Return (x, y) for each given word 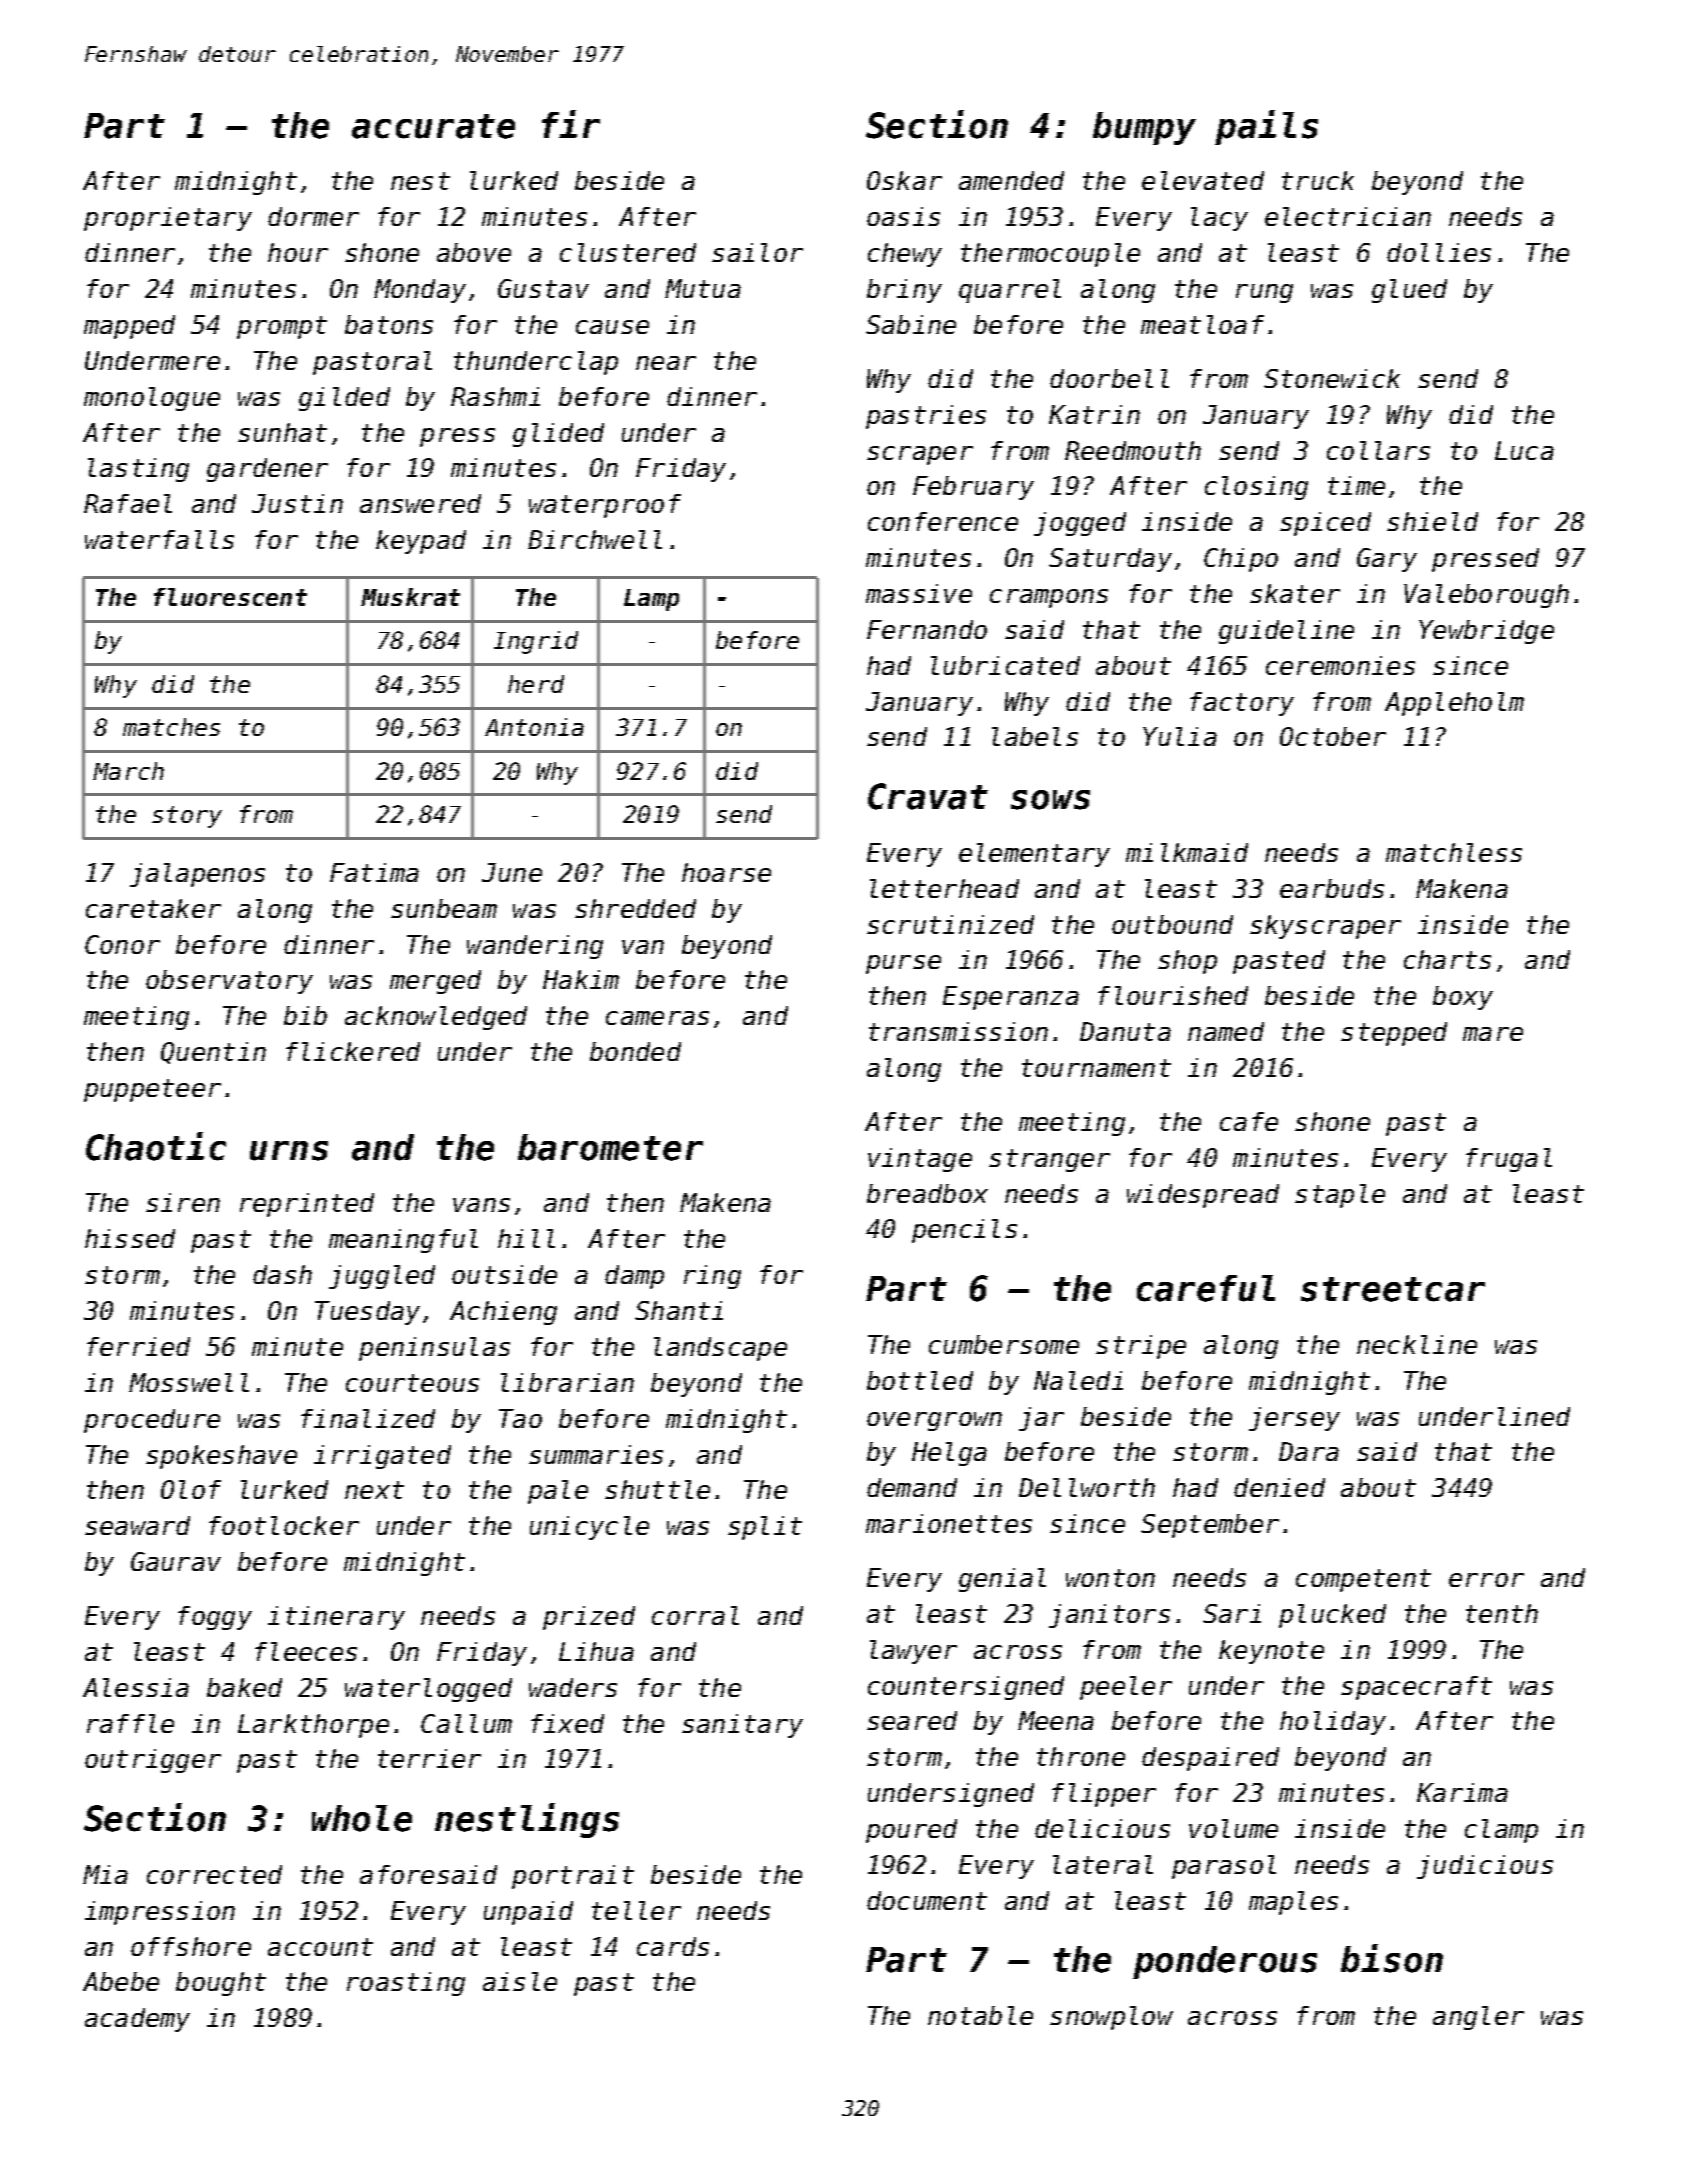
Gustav (543, 288)
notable (980, 2015)
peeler (1126, 1688)
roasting (406, 1984)
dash (282, 1274)
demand (912, 1487)
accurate (433, 126)
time (1356, 485)
